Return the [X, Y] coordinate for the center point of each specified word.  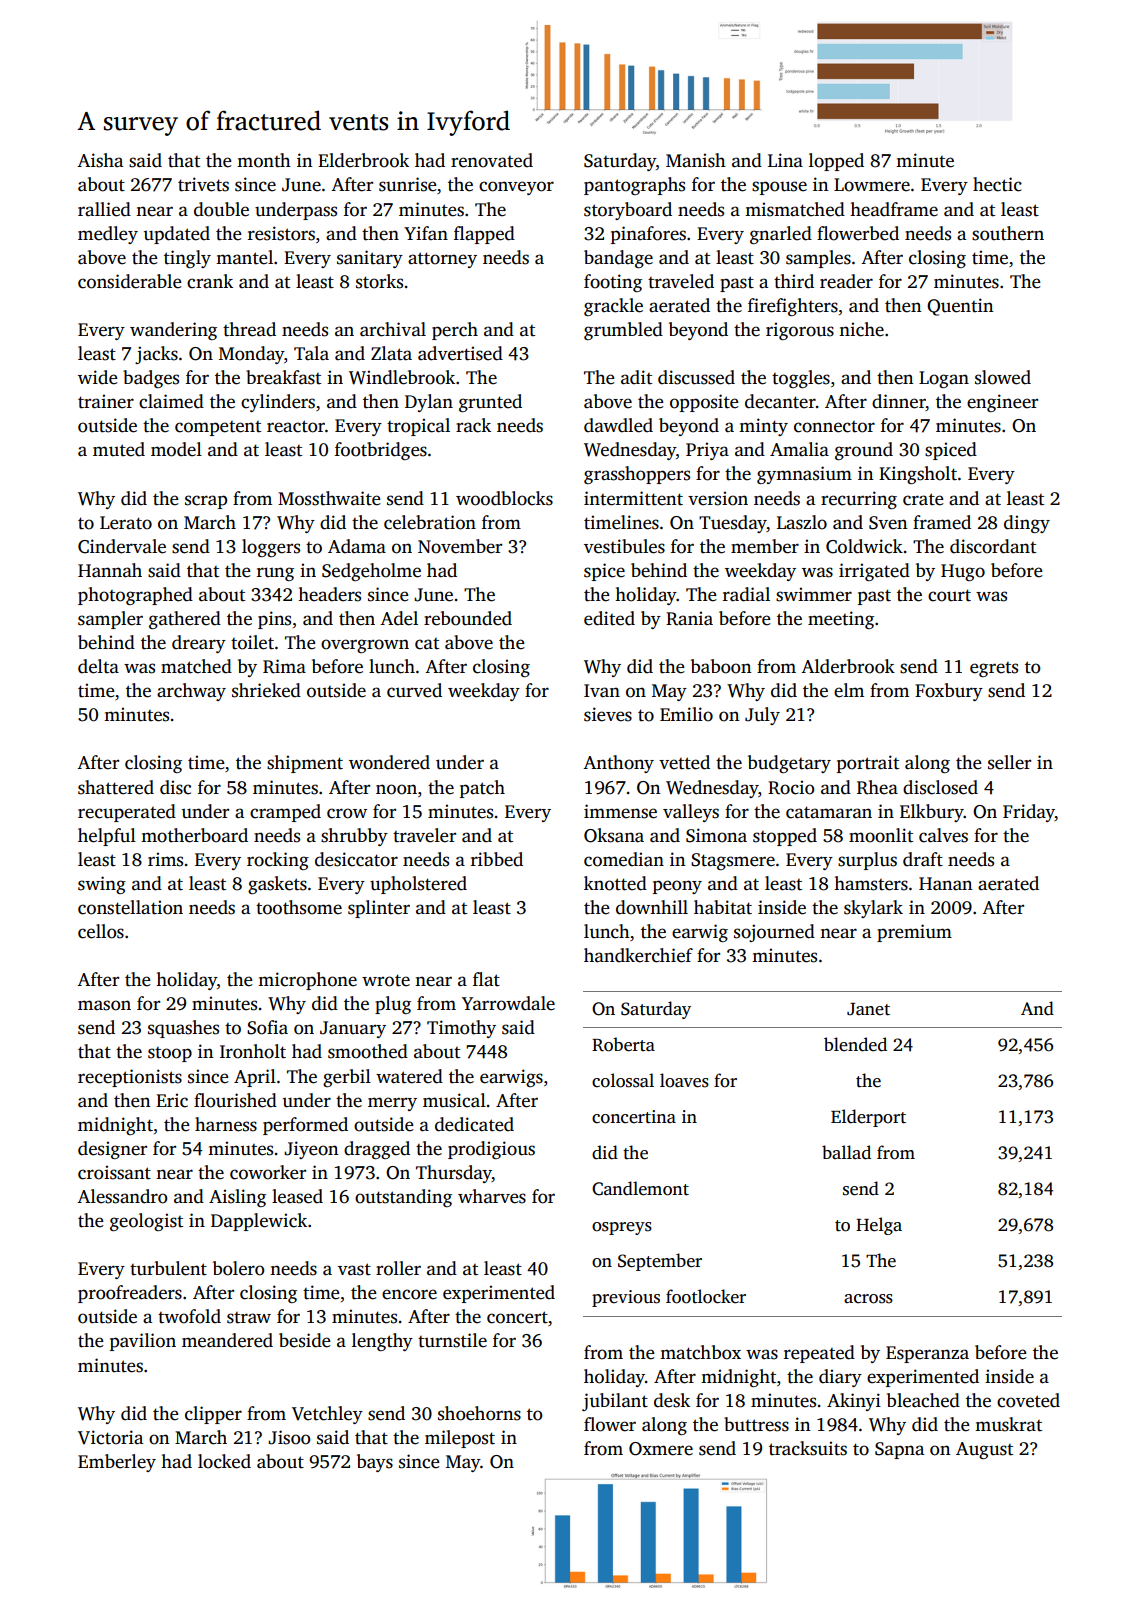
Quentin [960, 307]
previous [626, 1298]
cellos [101, 931]
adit [636, 377]
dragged [377, 1150]
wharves [492, 1196]
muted [119, 449]
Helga [879, 1226]
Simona [716, 835]
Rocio [791, 787]
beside [305, 1340]
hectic [997, 184]
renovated [492, 160]
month [264, 160]
